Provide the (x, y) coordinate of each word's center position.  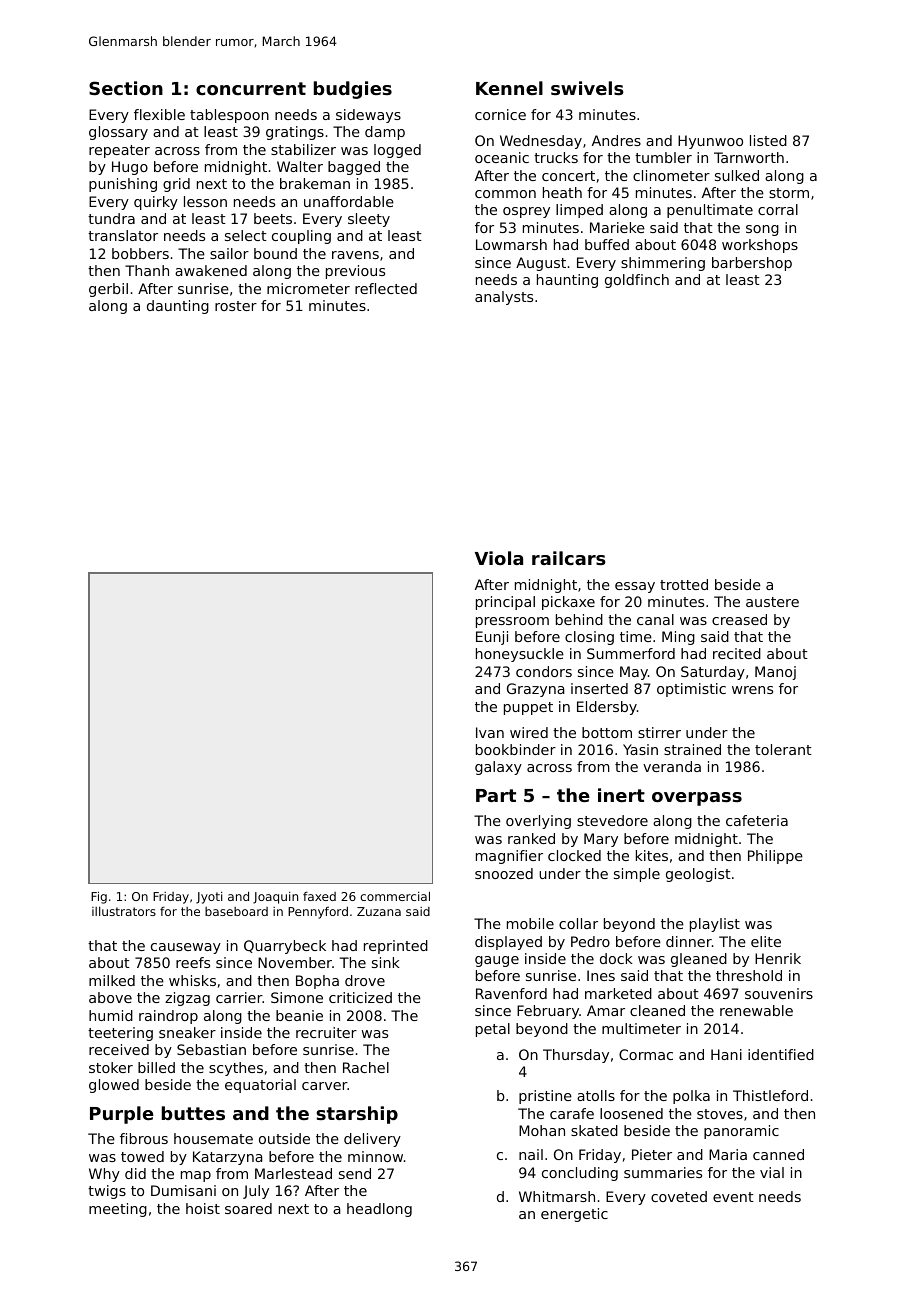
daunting (178, 307)
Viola (499, 558)
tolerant (783, 749)
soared (248, 1208)
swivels (587, 88)
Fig (99, 897)
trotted (684, 584)
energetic (574, 1215)
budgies (353, 90)
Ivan (490, 732)
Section (126, 88)
